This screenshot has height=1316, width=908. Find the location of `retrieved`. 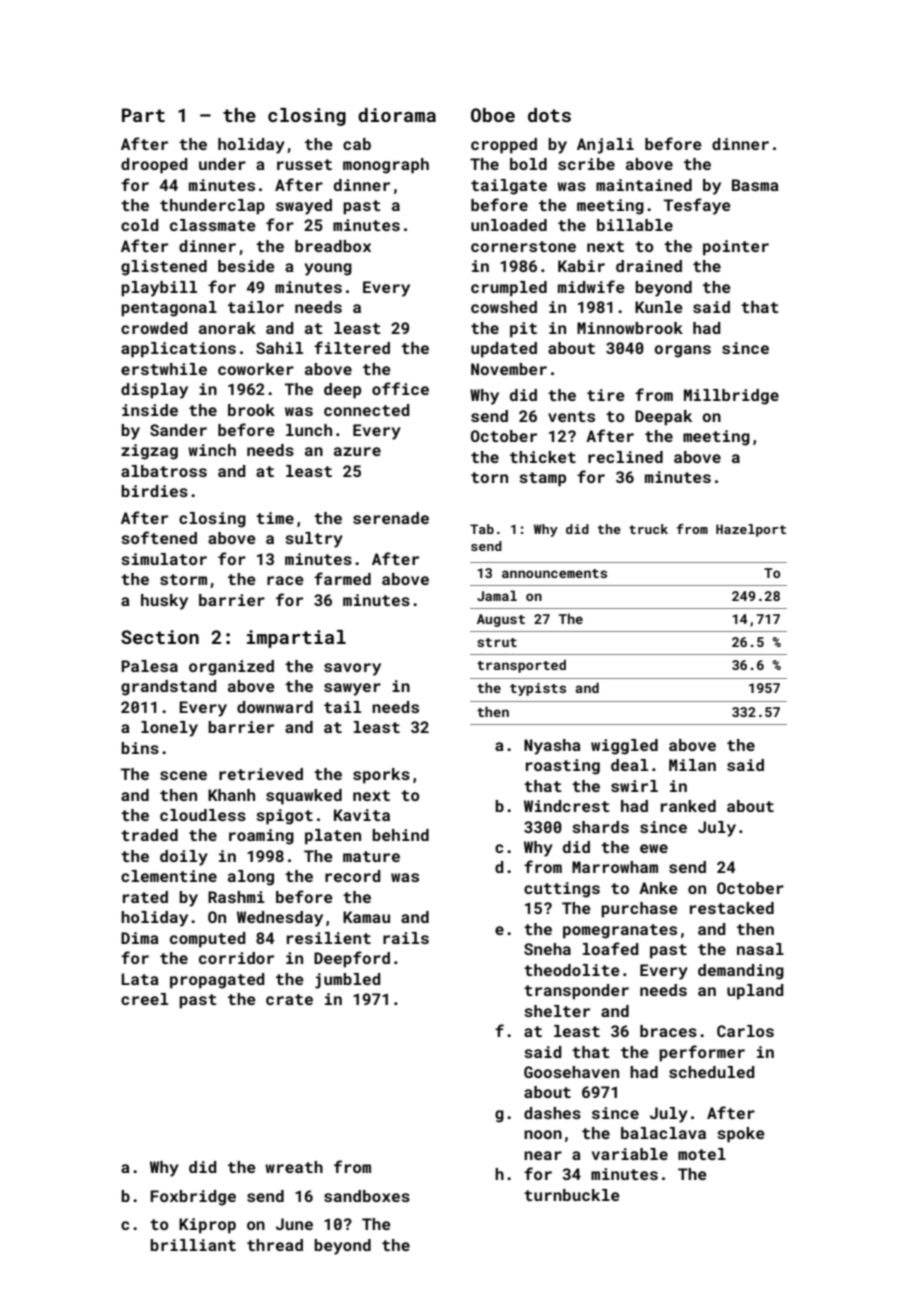

retrieved is located at coordinates (261, 774).
